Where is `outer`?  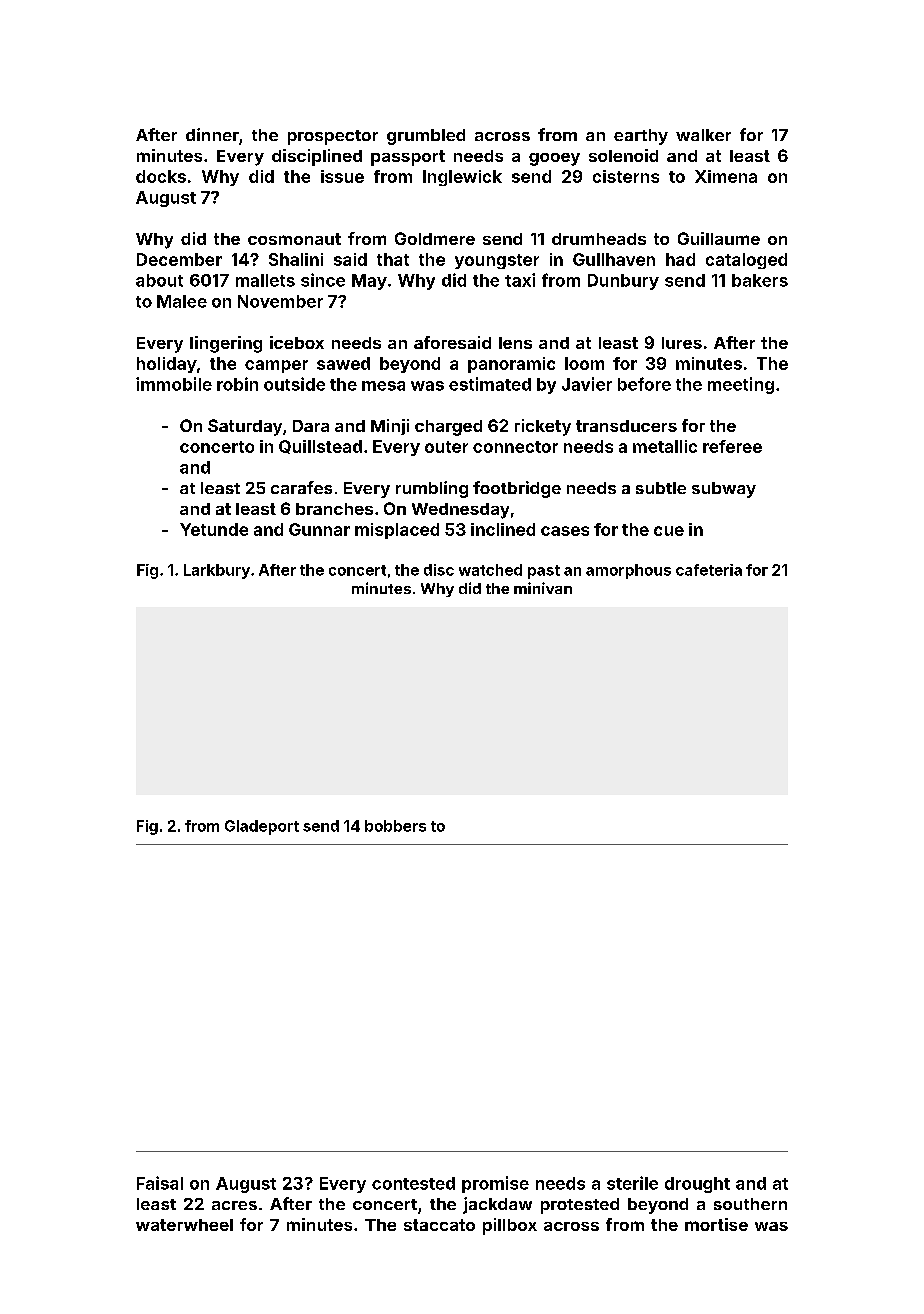 outer is located at coordinates (446, 447).
